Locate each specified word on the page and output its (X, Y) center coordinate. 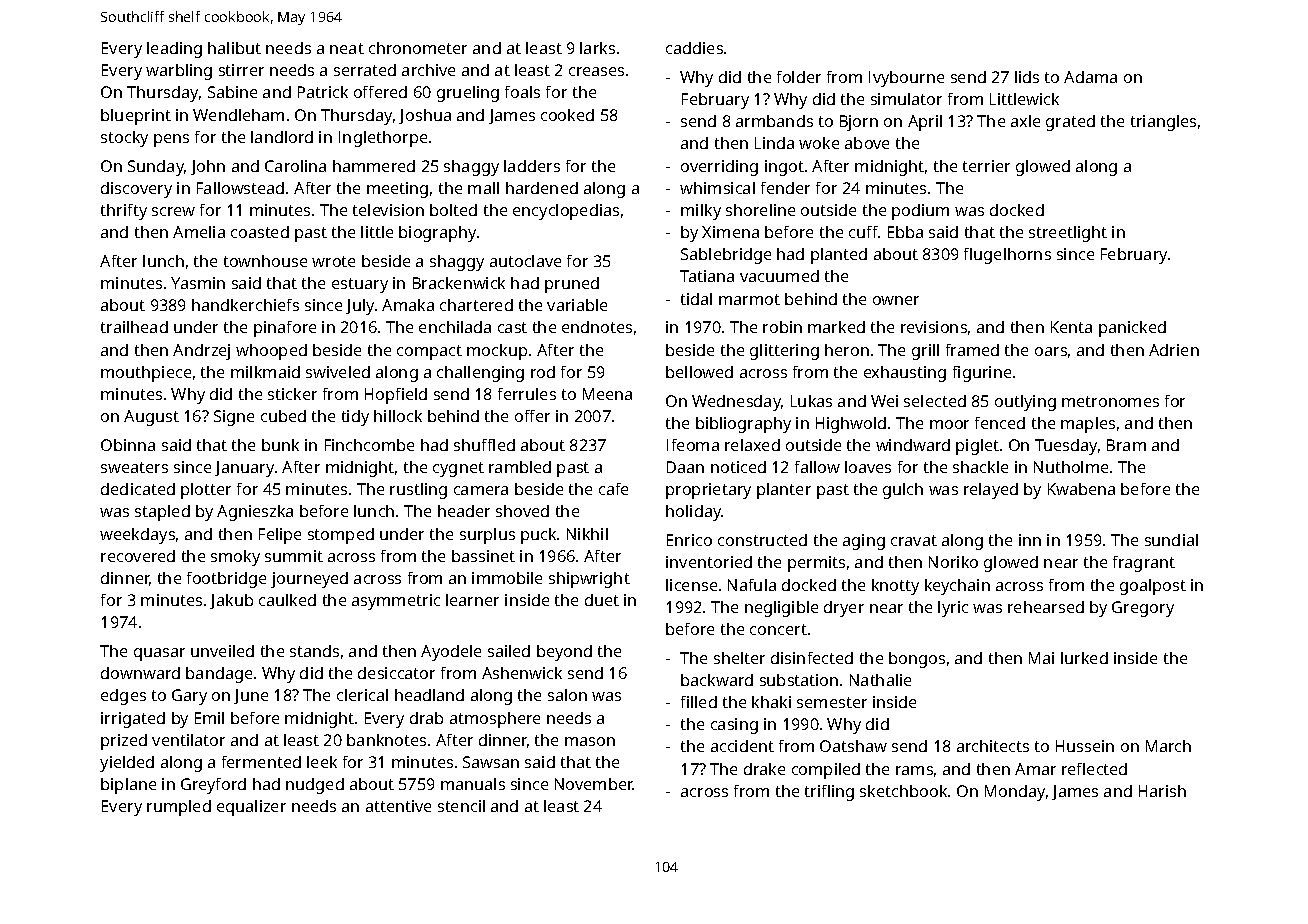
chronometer (418, 48)
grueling (468, 94)
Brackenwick (459, 283)
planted (839, 256)
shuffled (484, 445)
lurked (1084, 658)
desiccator (396, 673)
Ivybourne (906, 79)
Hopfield (396, 396)
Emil (209, 718)
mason (590, 741)
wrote (333, 261)
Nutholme (1071, 467)
